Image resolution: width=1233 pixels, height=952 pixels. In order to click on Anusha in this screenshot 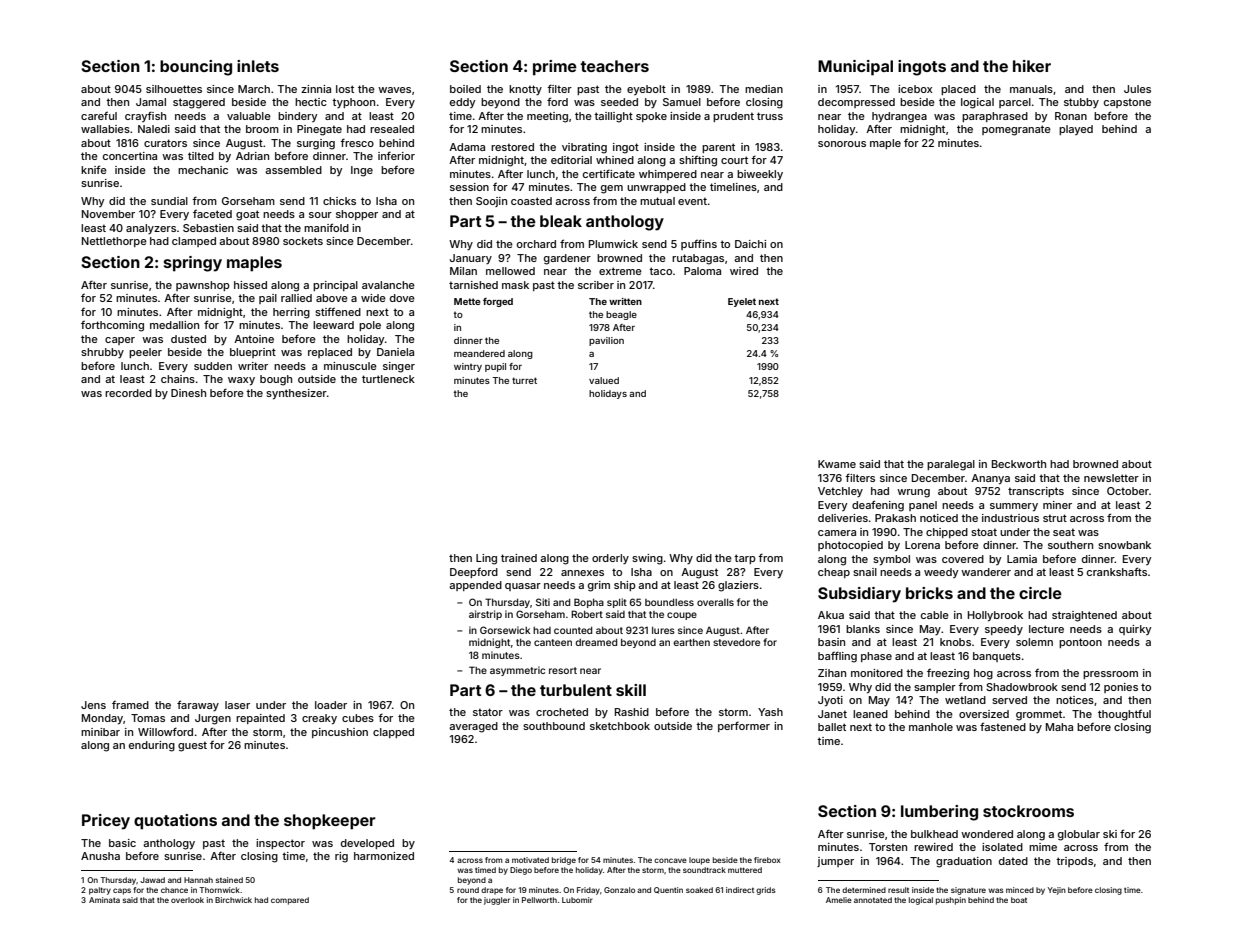, I will do `click(100, 856)`.
